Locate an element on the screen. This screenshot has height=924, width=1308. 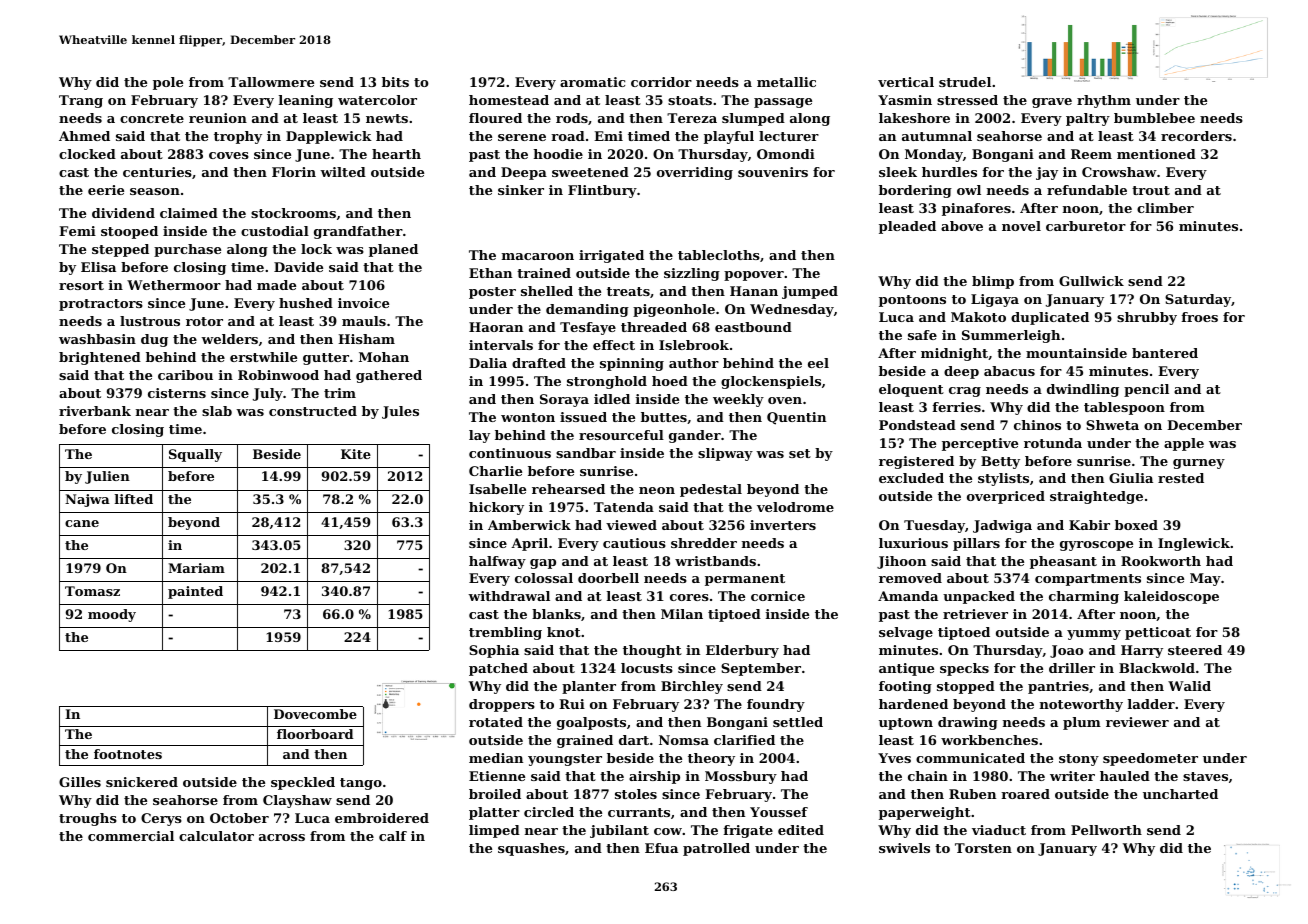
slipway is located at coordinates (725, 454).
